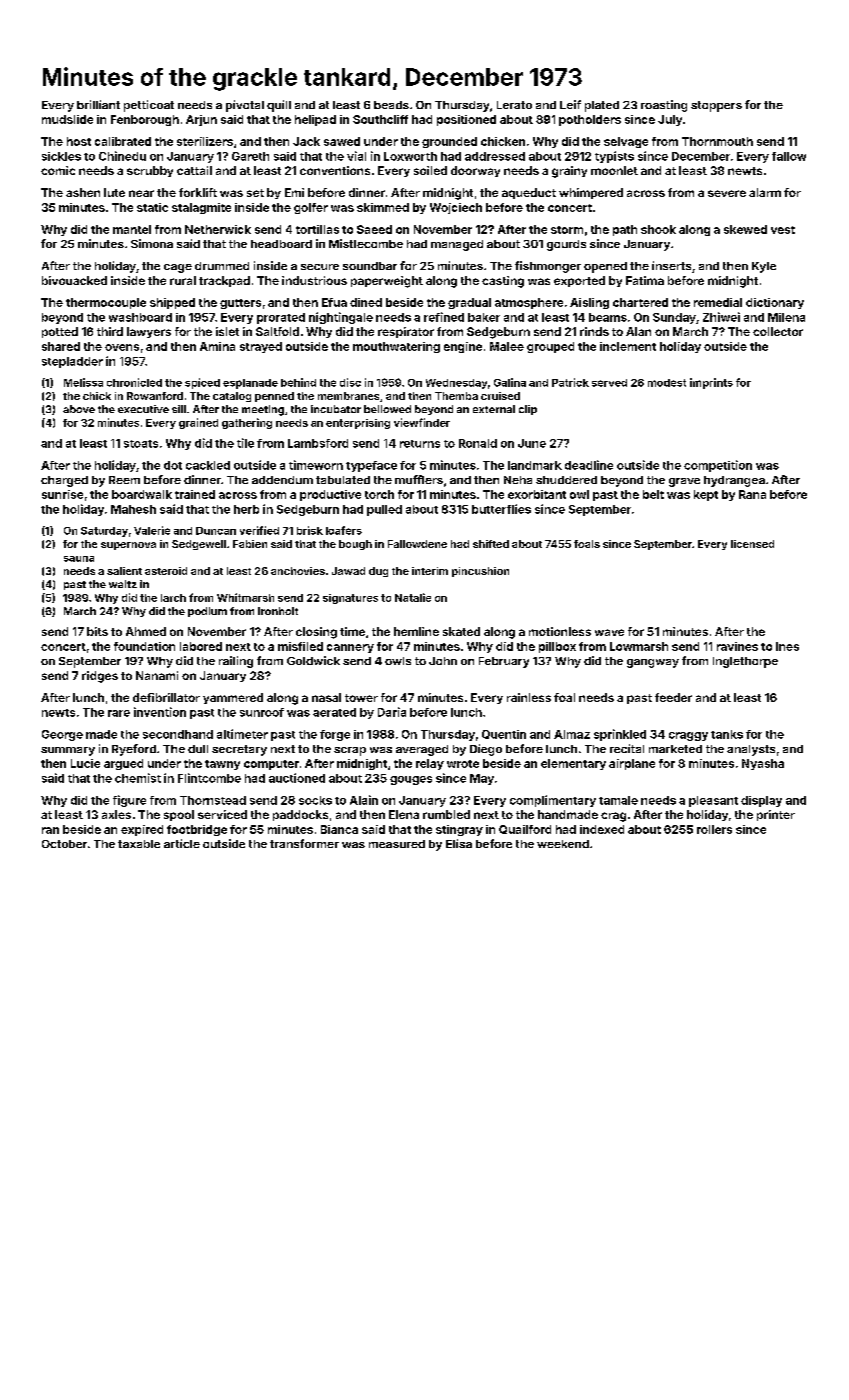 This page has width=849, height=1400. Describe the element at coordinates (313, 660) in the page. I see `Goldwick` at that location.
